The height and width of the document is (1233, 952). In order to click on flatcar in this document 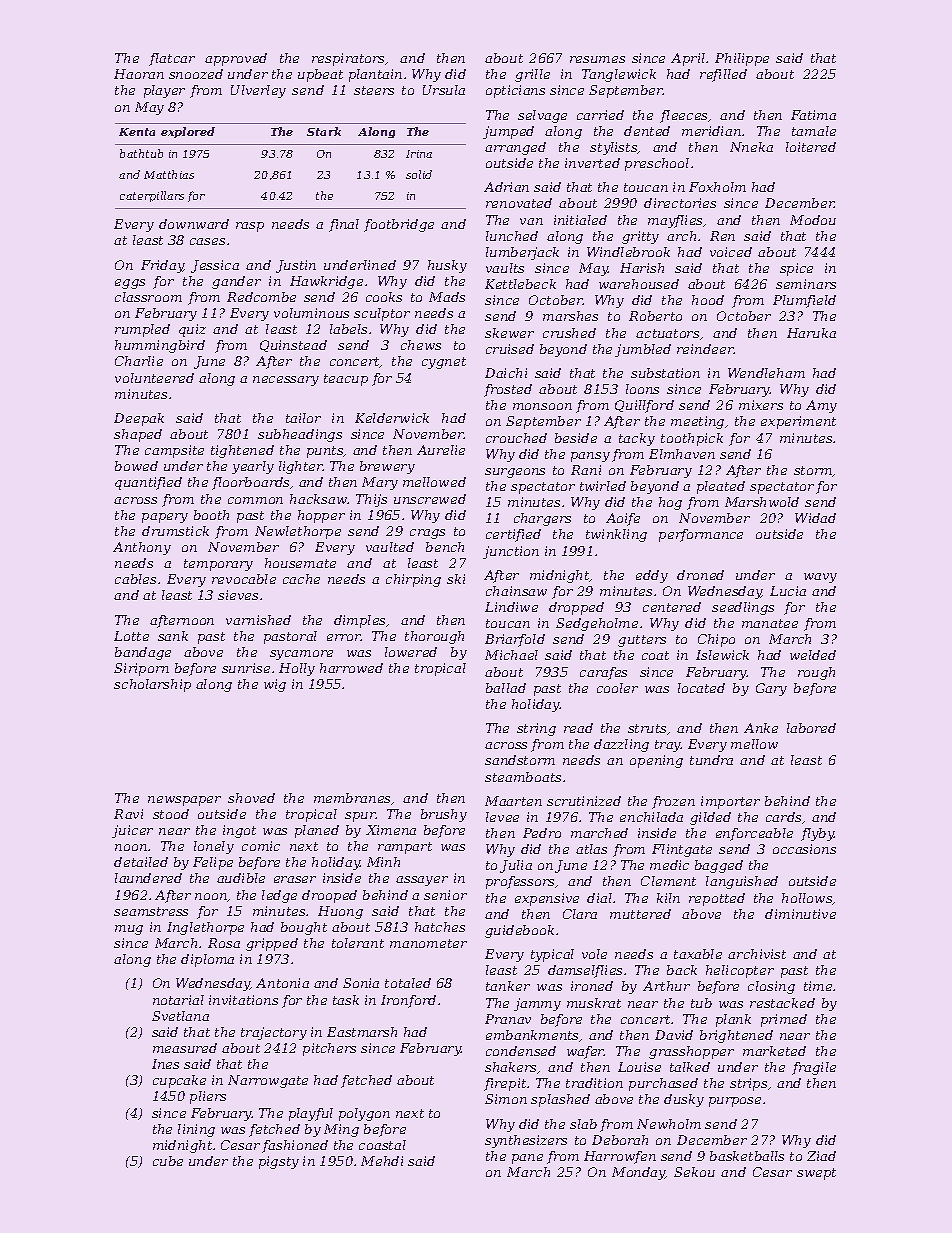, I will do `click(172, 59)`.
